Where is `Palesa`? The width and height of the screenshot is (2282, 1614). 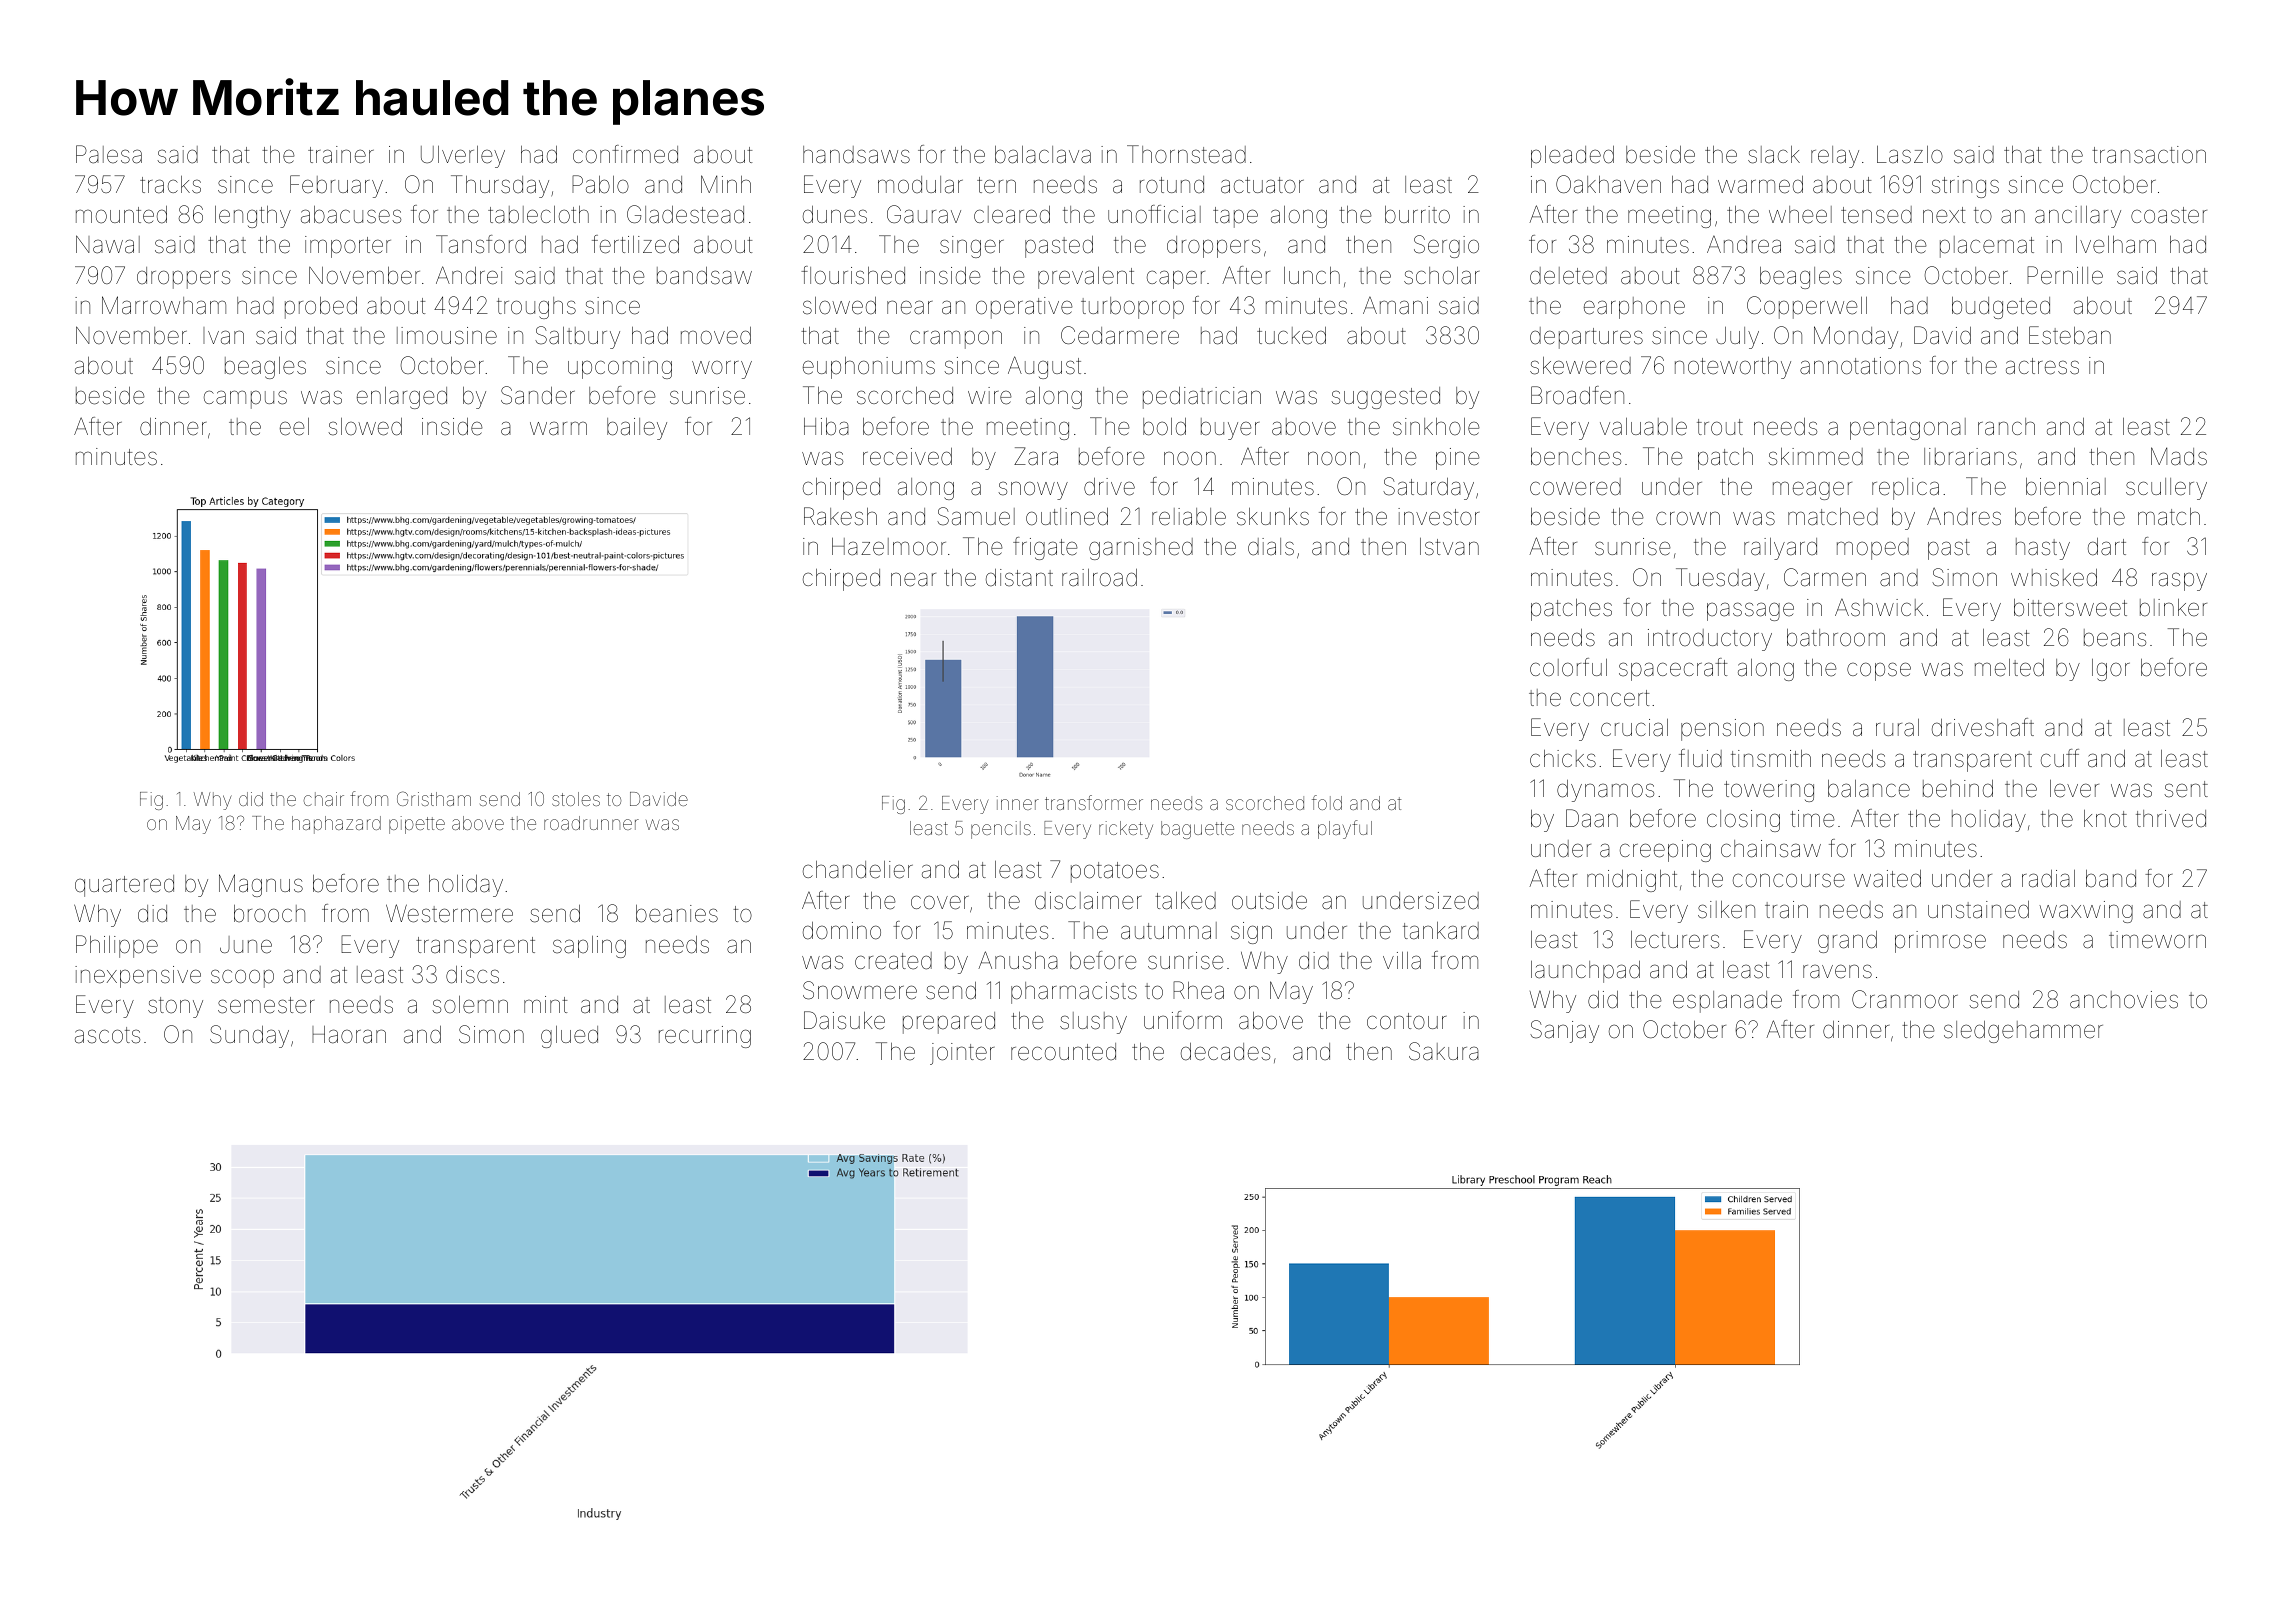 Palesa is located at coordinates (109, 154).
